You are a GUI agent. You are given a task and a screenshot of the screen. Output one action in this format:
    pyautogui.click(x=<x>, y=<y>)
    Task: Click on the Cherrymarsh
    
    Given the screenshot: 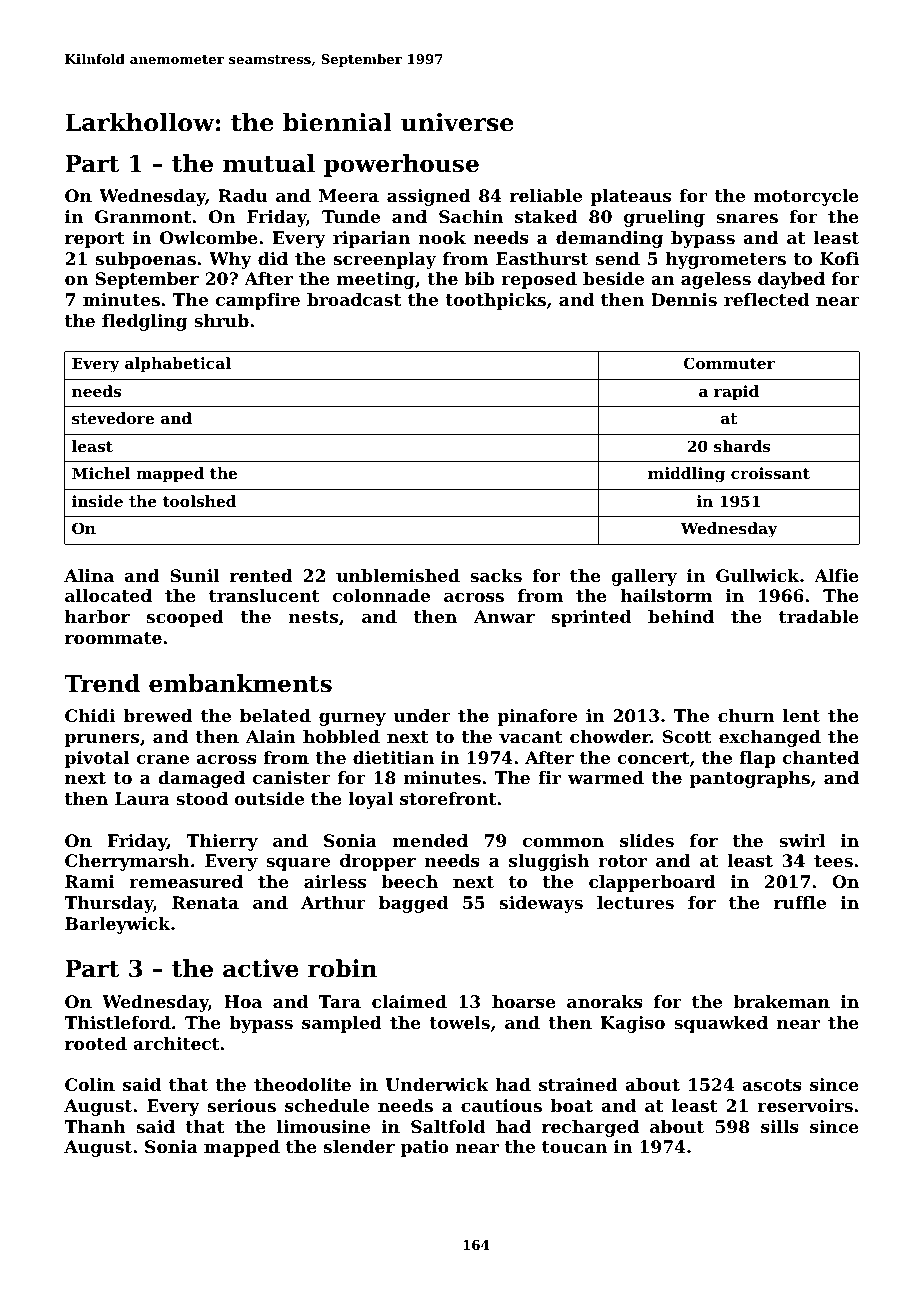 What is the action you would take?
    pyautogui.click(x=127, y=862)
